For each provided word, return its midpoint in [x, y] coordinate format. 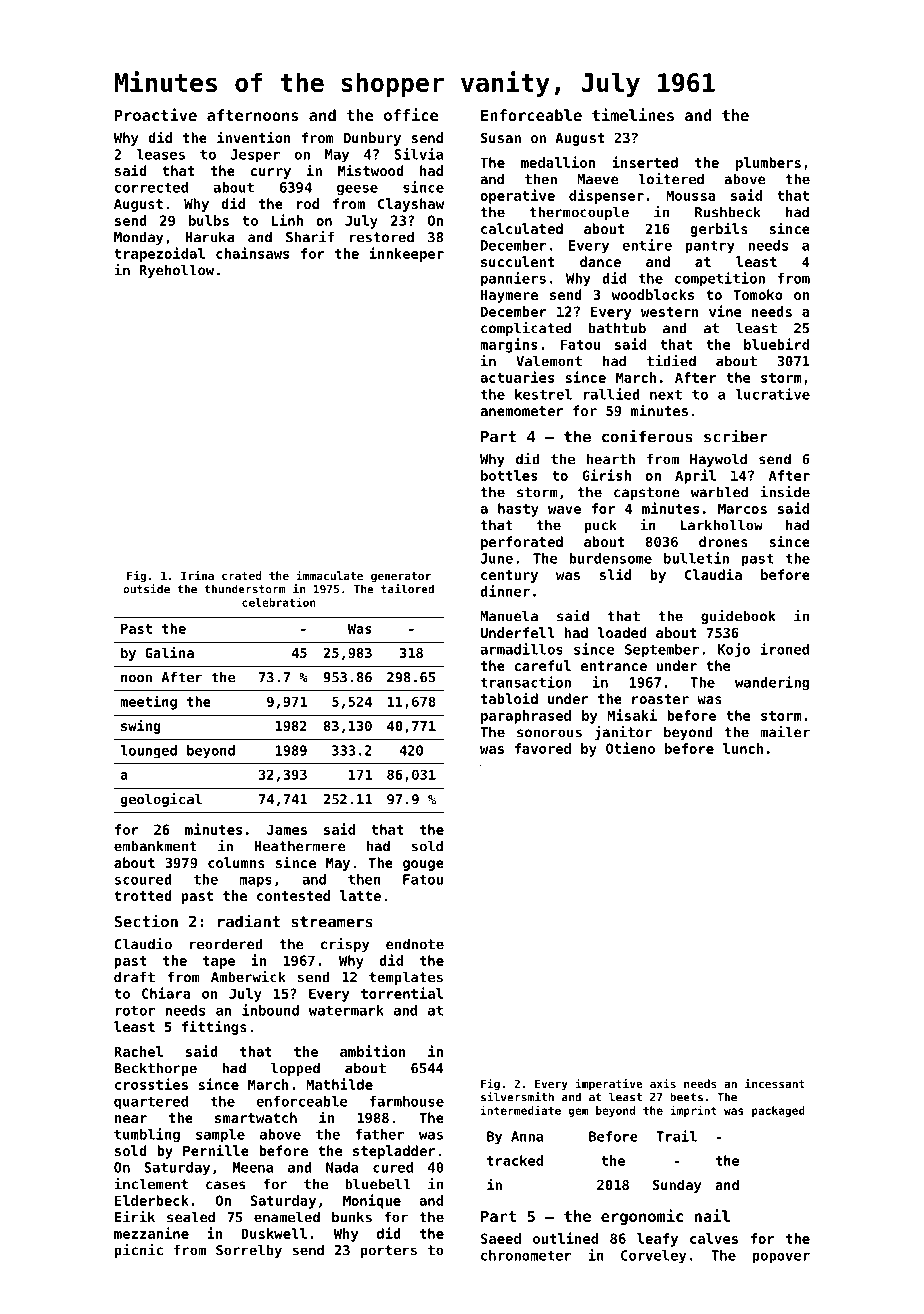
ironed [785, 649]
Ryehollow [177, 271]
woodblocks [653, 294]
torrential [402, 993]
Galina [169, 652]
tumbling [147, 1135]
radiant [249, 921]
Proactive [156, 114]
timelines [633, 114]
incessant [775, 1083]
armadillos [521, 649]
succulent [518, 261]
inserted [645, 162]
